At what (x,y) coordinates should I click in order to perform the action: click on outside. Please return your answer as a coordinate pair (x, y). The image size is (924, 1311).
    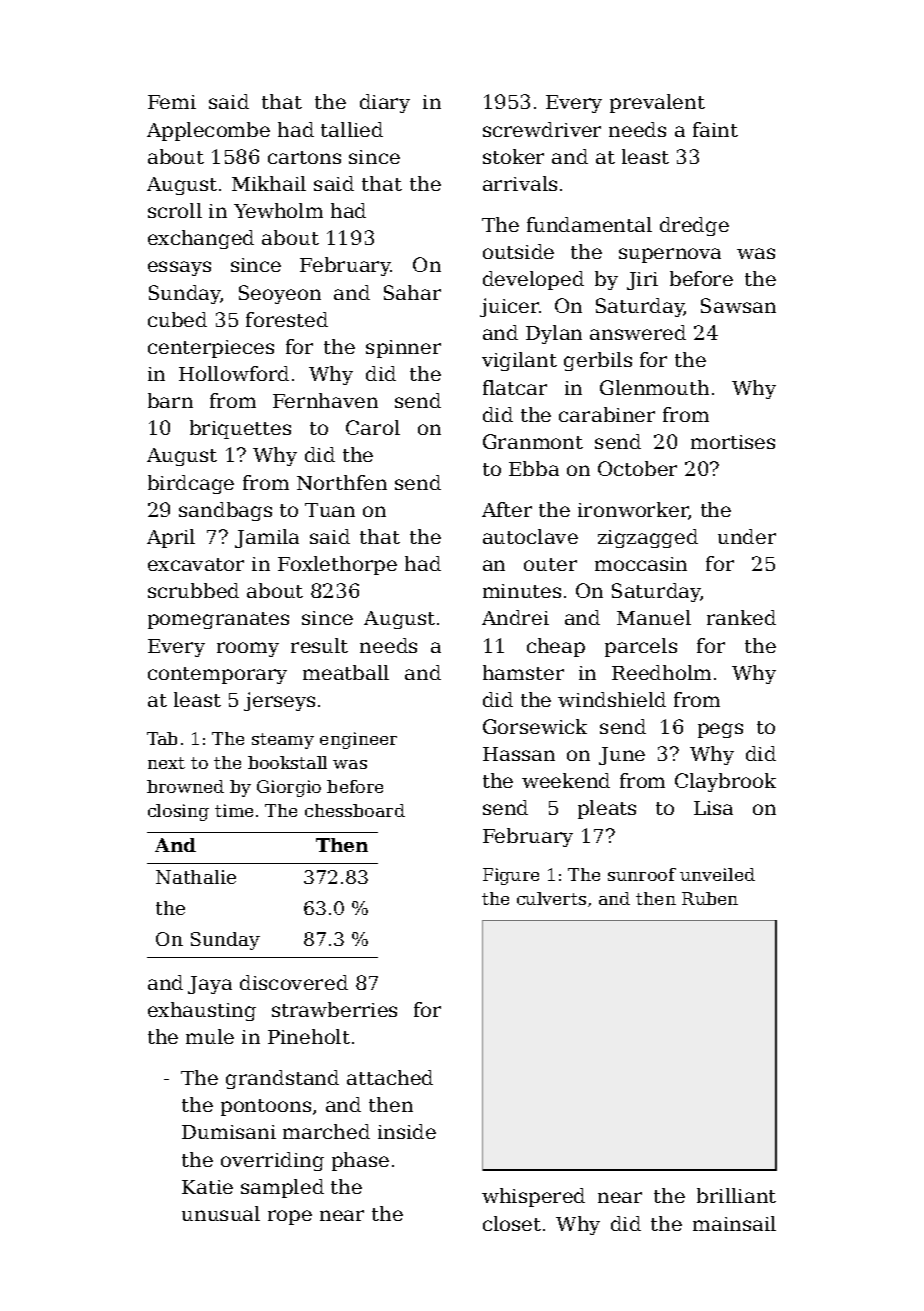
    Looking at the image, I should click on (518, 251).
